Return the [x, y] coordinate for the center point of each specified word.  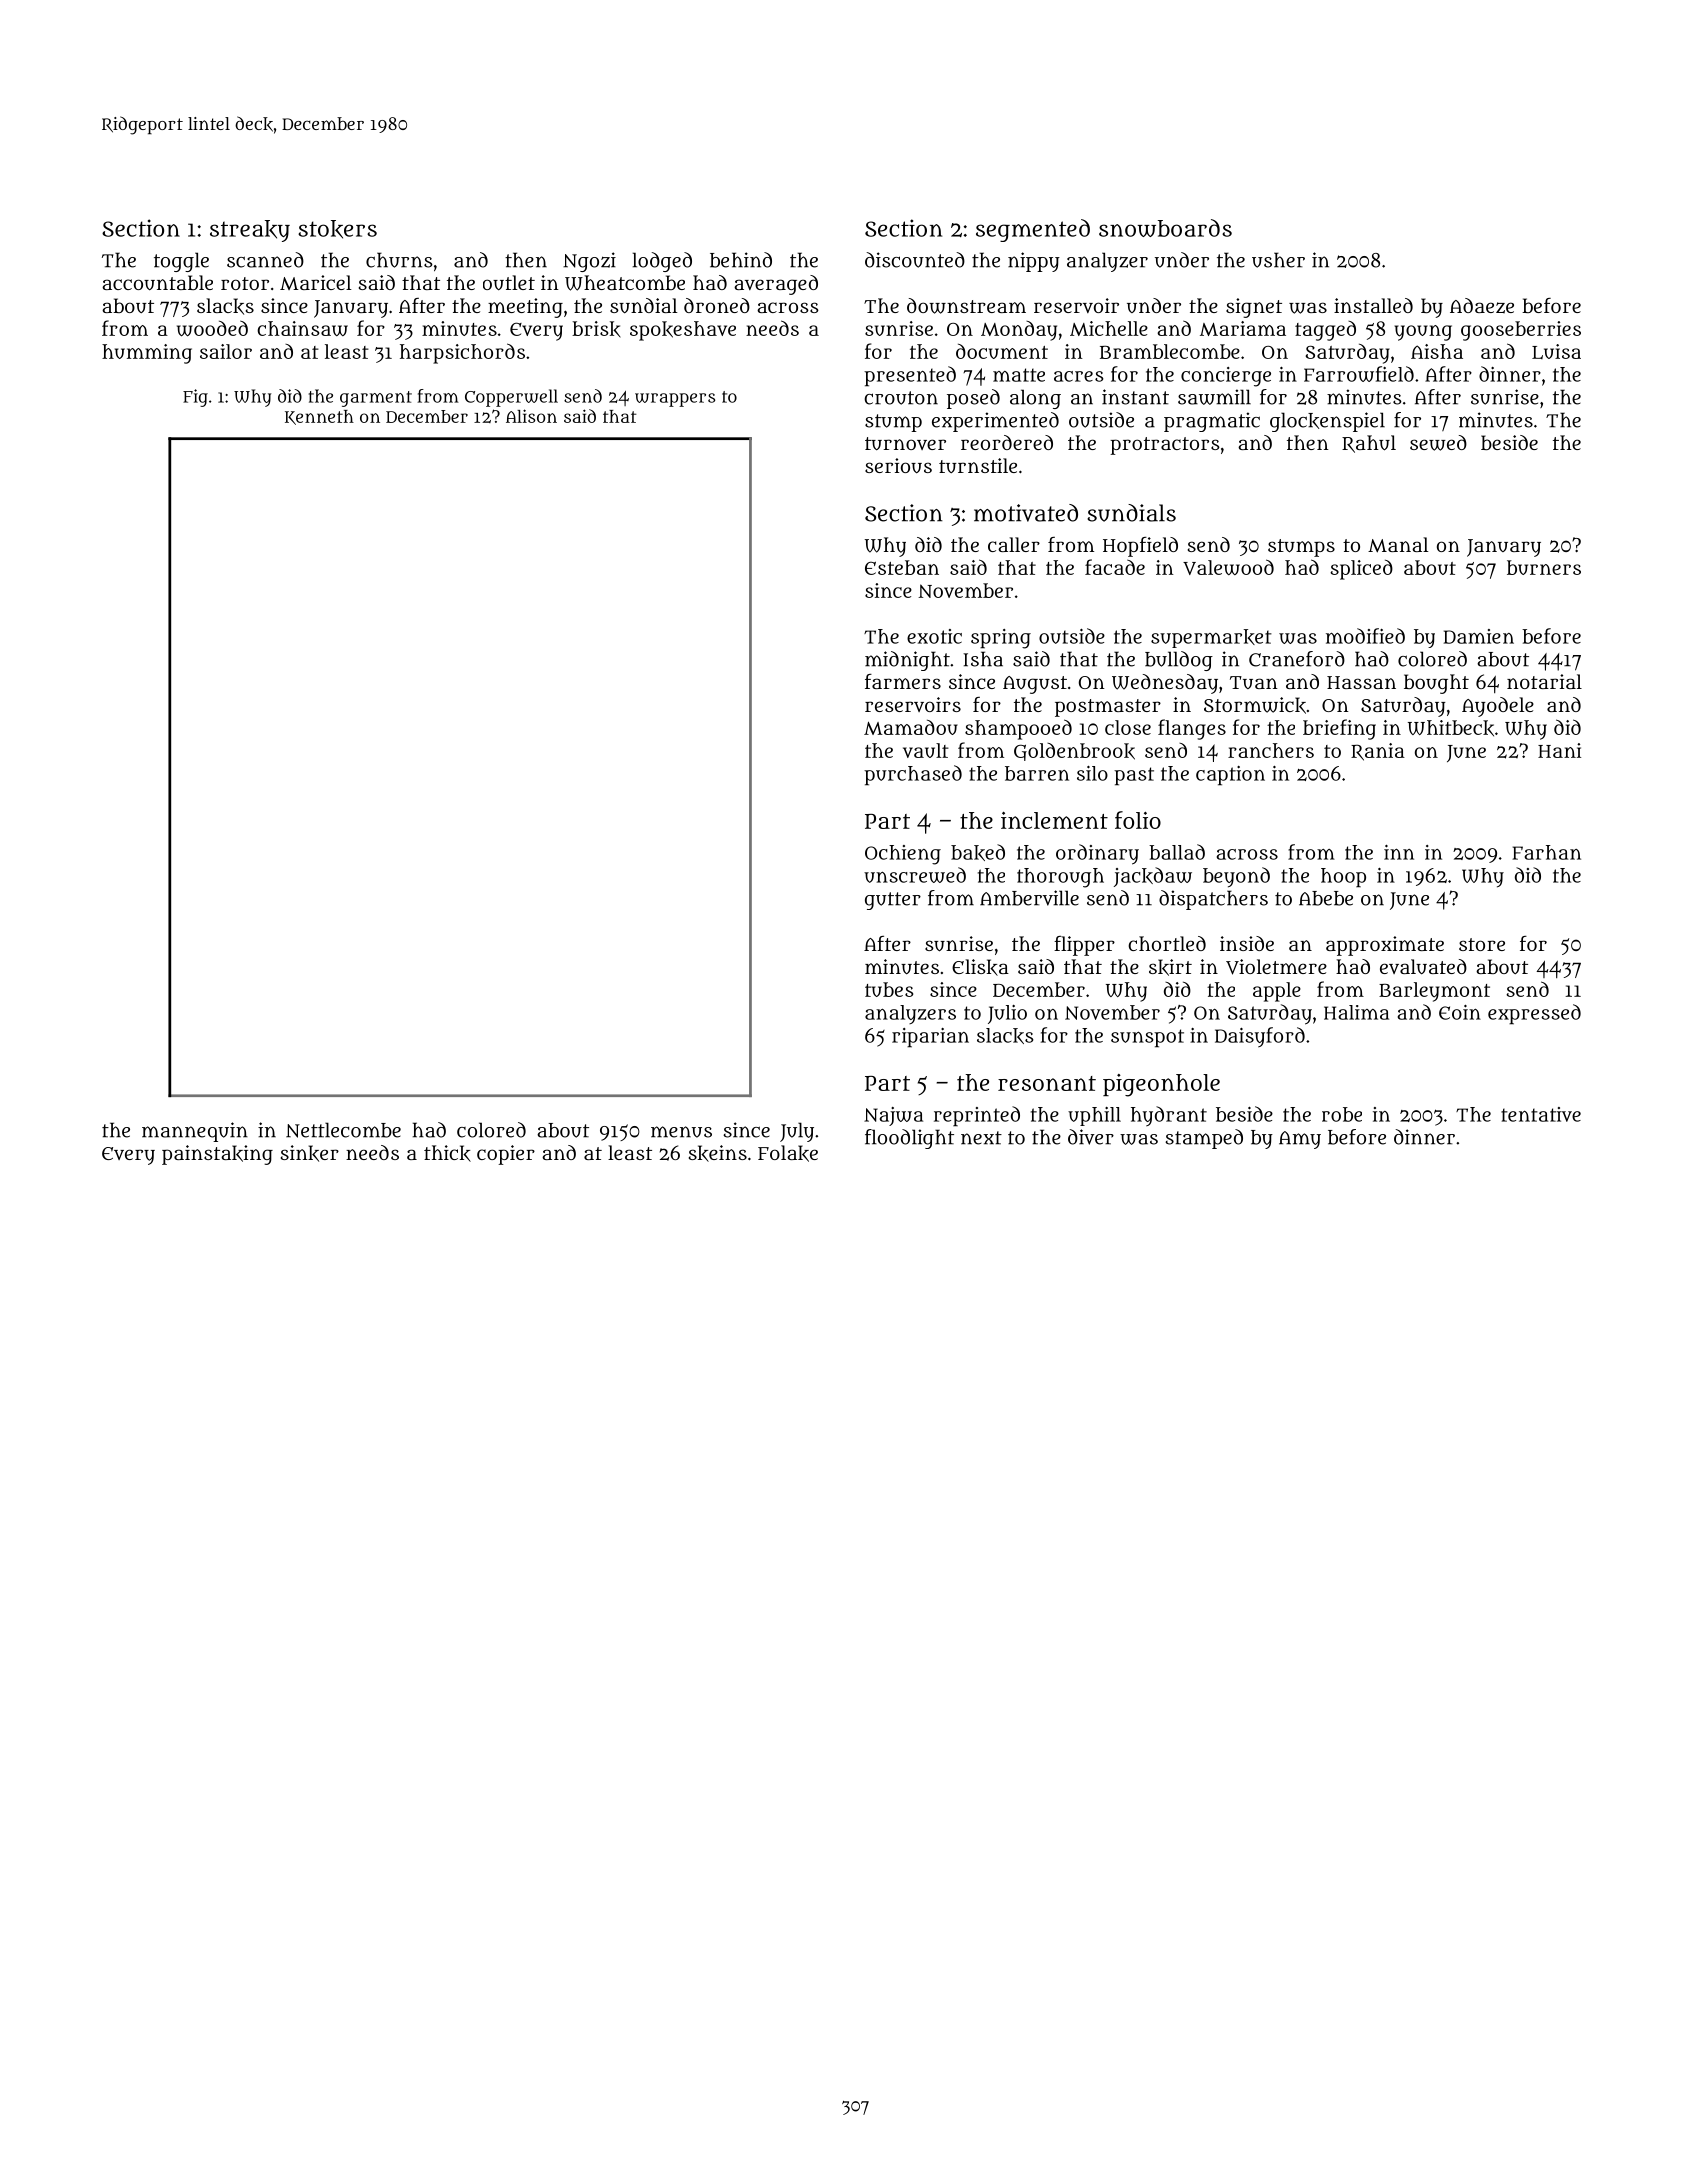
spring [1001, 639]
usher [1278, 260]
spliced [1361, 570]
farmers [903, 681]
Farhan [1546, 852]
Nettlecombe [343, 1130]
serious [898, 465]
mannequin [195, 1132]
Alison [531, 416]
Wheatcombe [625, 283]
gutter [893, 901]
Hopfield [1140, 547]
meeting [525, 308]
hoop [1343, 878]
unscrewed [915, 875]
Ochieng [903, 855]
